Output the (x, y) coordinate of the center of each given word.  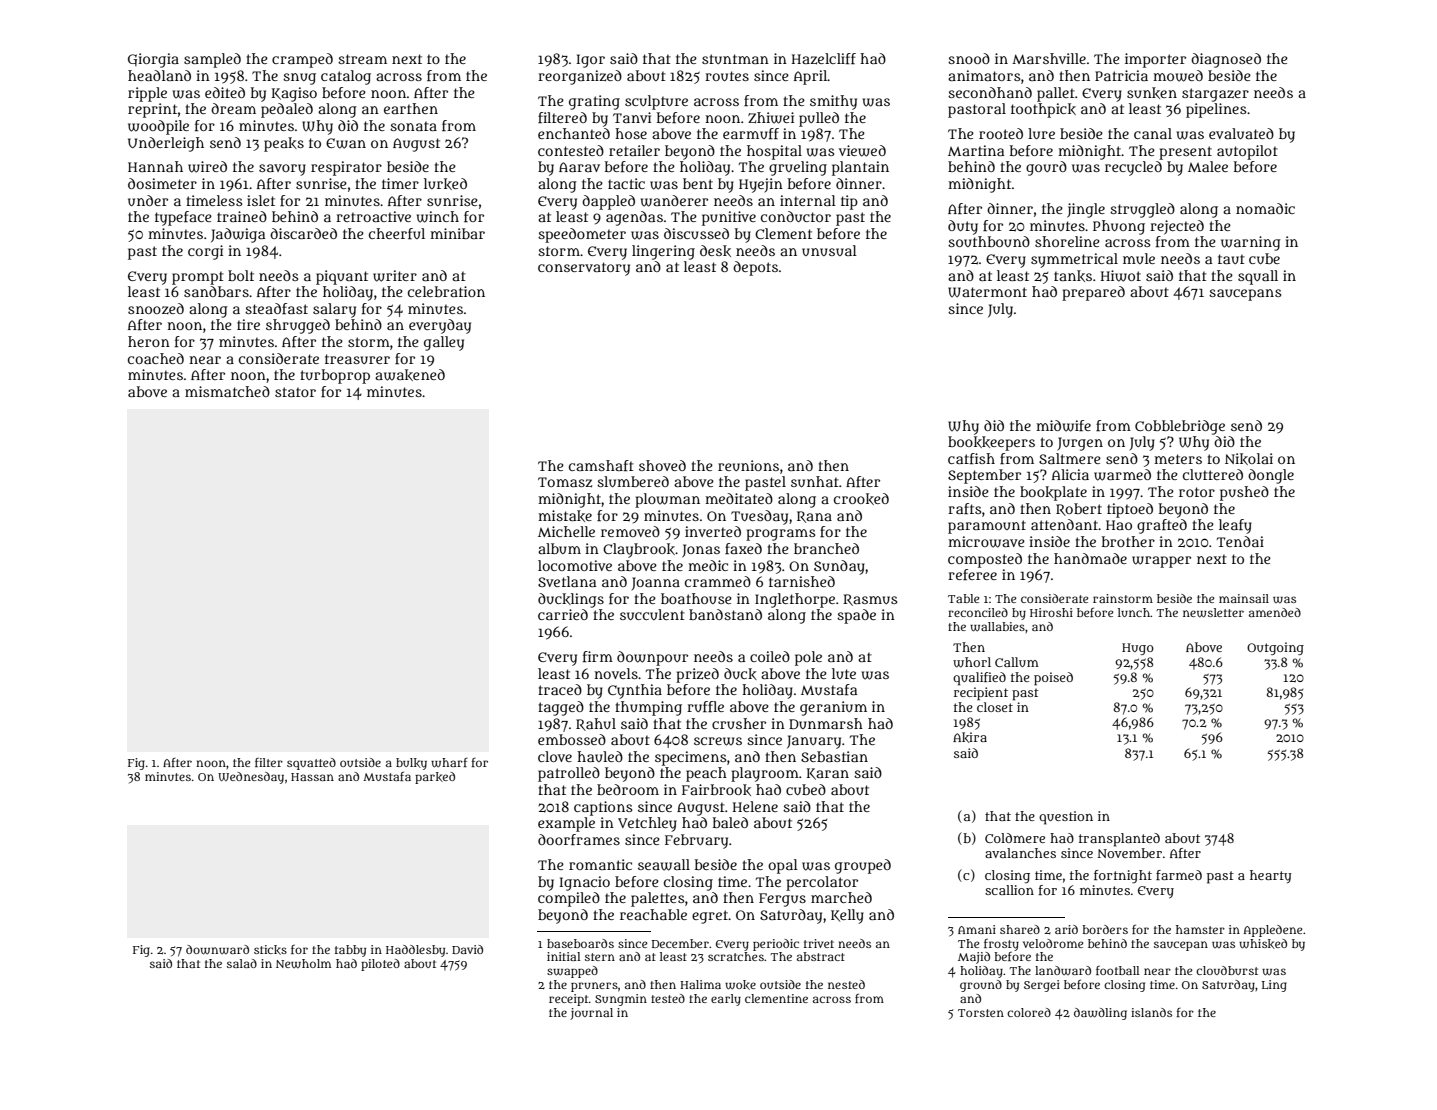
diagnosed (1226, 60)
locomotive (575, 565)
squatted (311, 764)
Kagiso (294, 94)
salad (242, 963)
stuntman (735, 59)
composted (985, 560)
